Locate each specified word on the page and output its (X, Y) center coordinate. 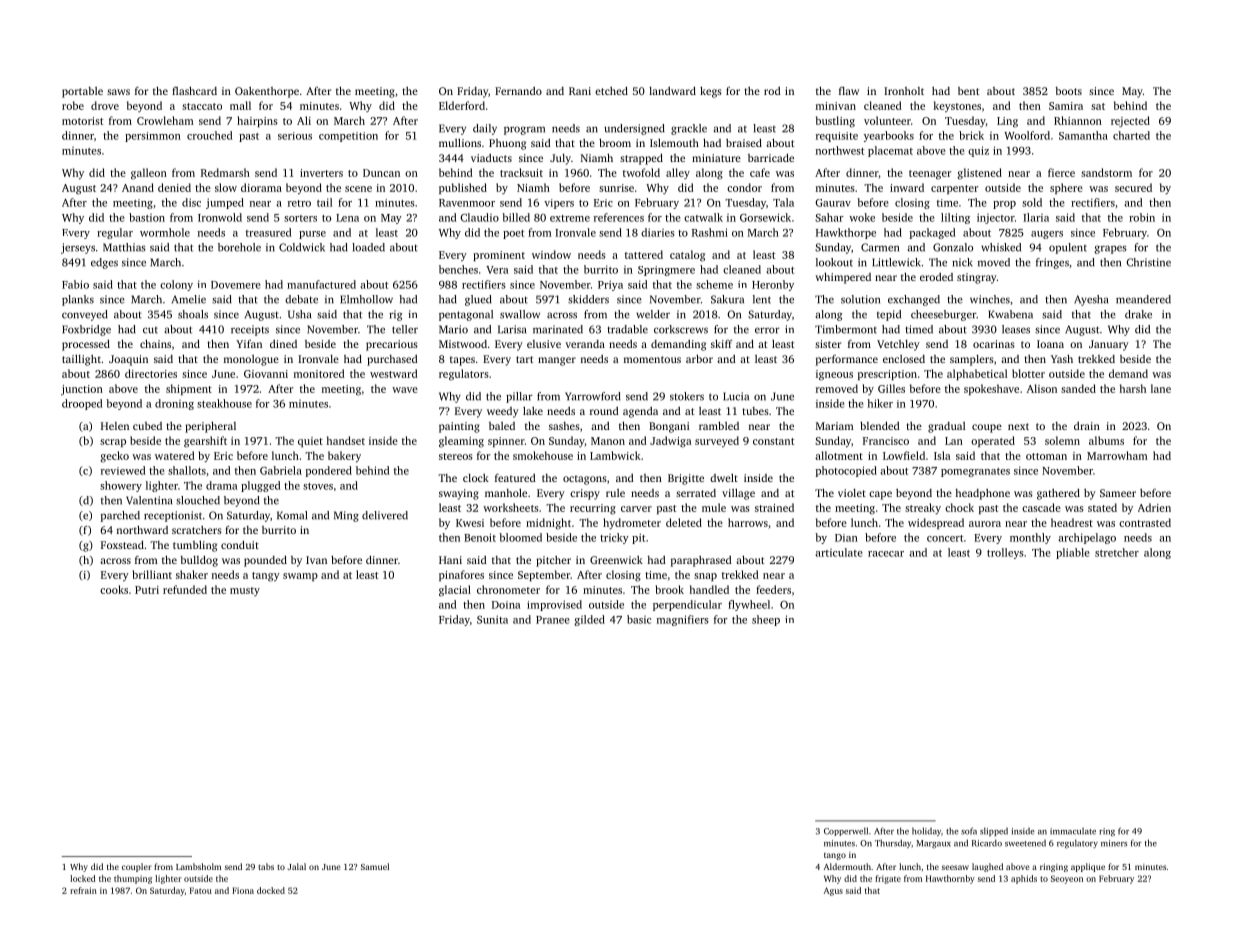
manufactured (321, 284)
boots (1068, 91)
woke (862, 217)
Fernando (518, 91)
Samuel (375, 866)
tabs (266, 866)
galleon (149, 174)
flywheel (749, 605)
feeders (773, 589)
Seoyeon (1067, 879)
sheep (766, 620)
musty (245, 591)
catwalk (703, 217)
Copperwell (846, 831)
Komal (292, 515)
